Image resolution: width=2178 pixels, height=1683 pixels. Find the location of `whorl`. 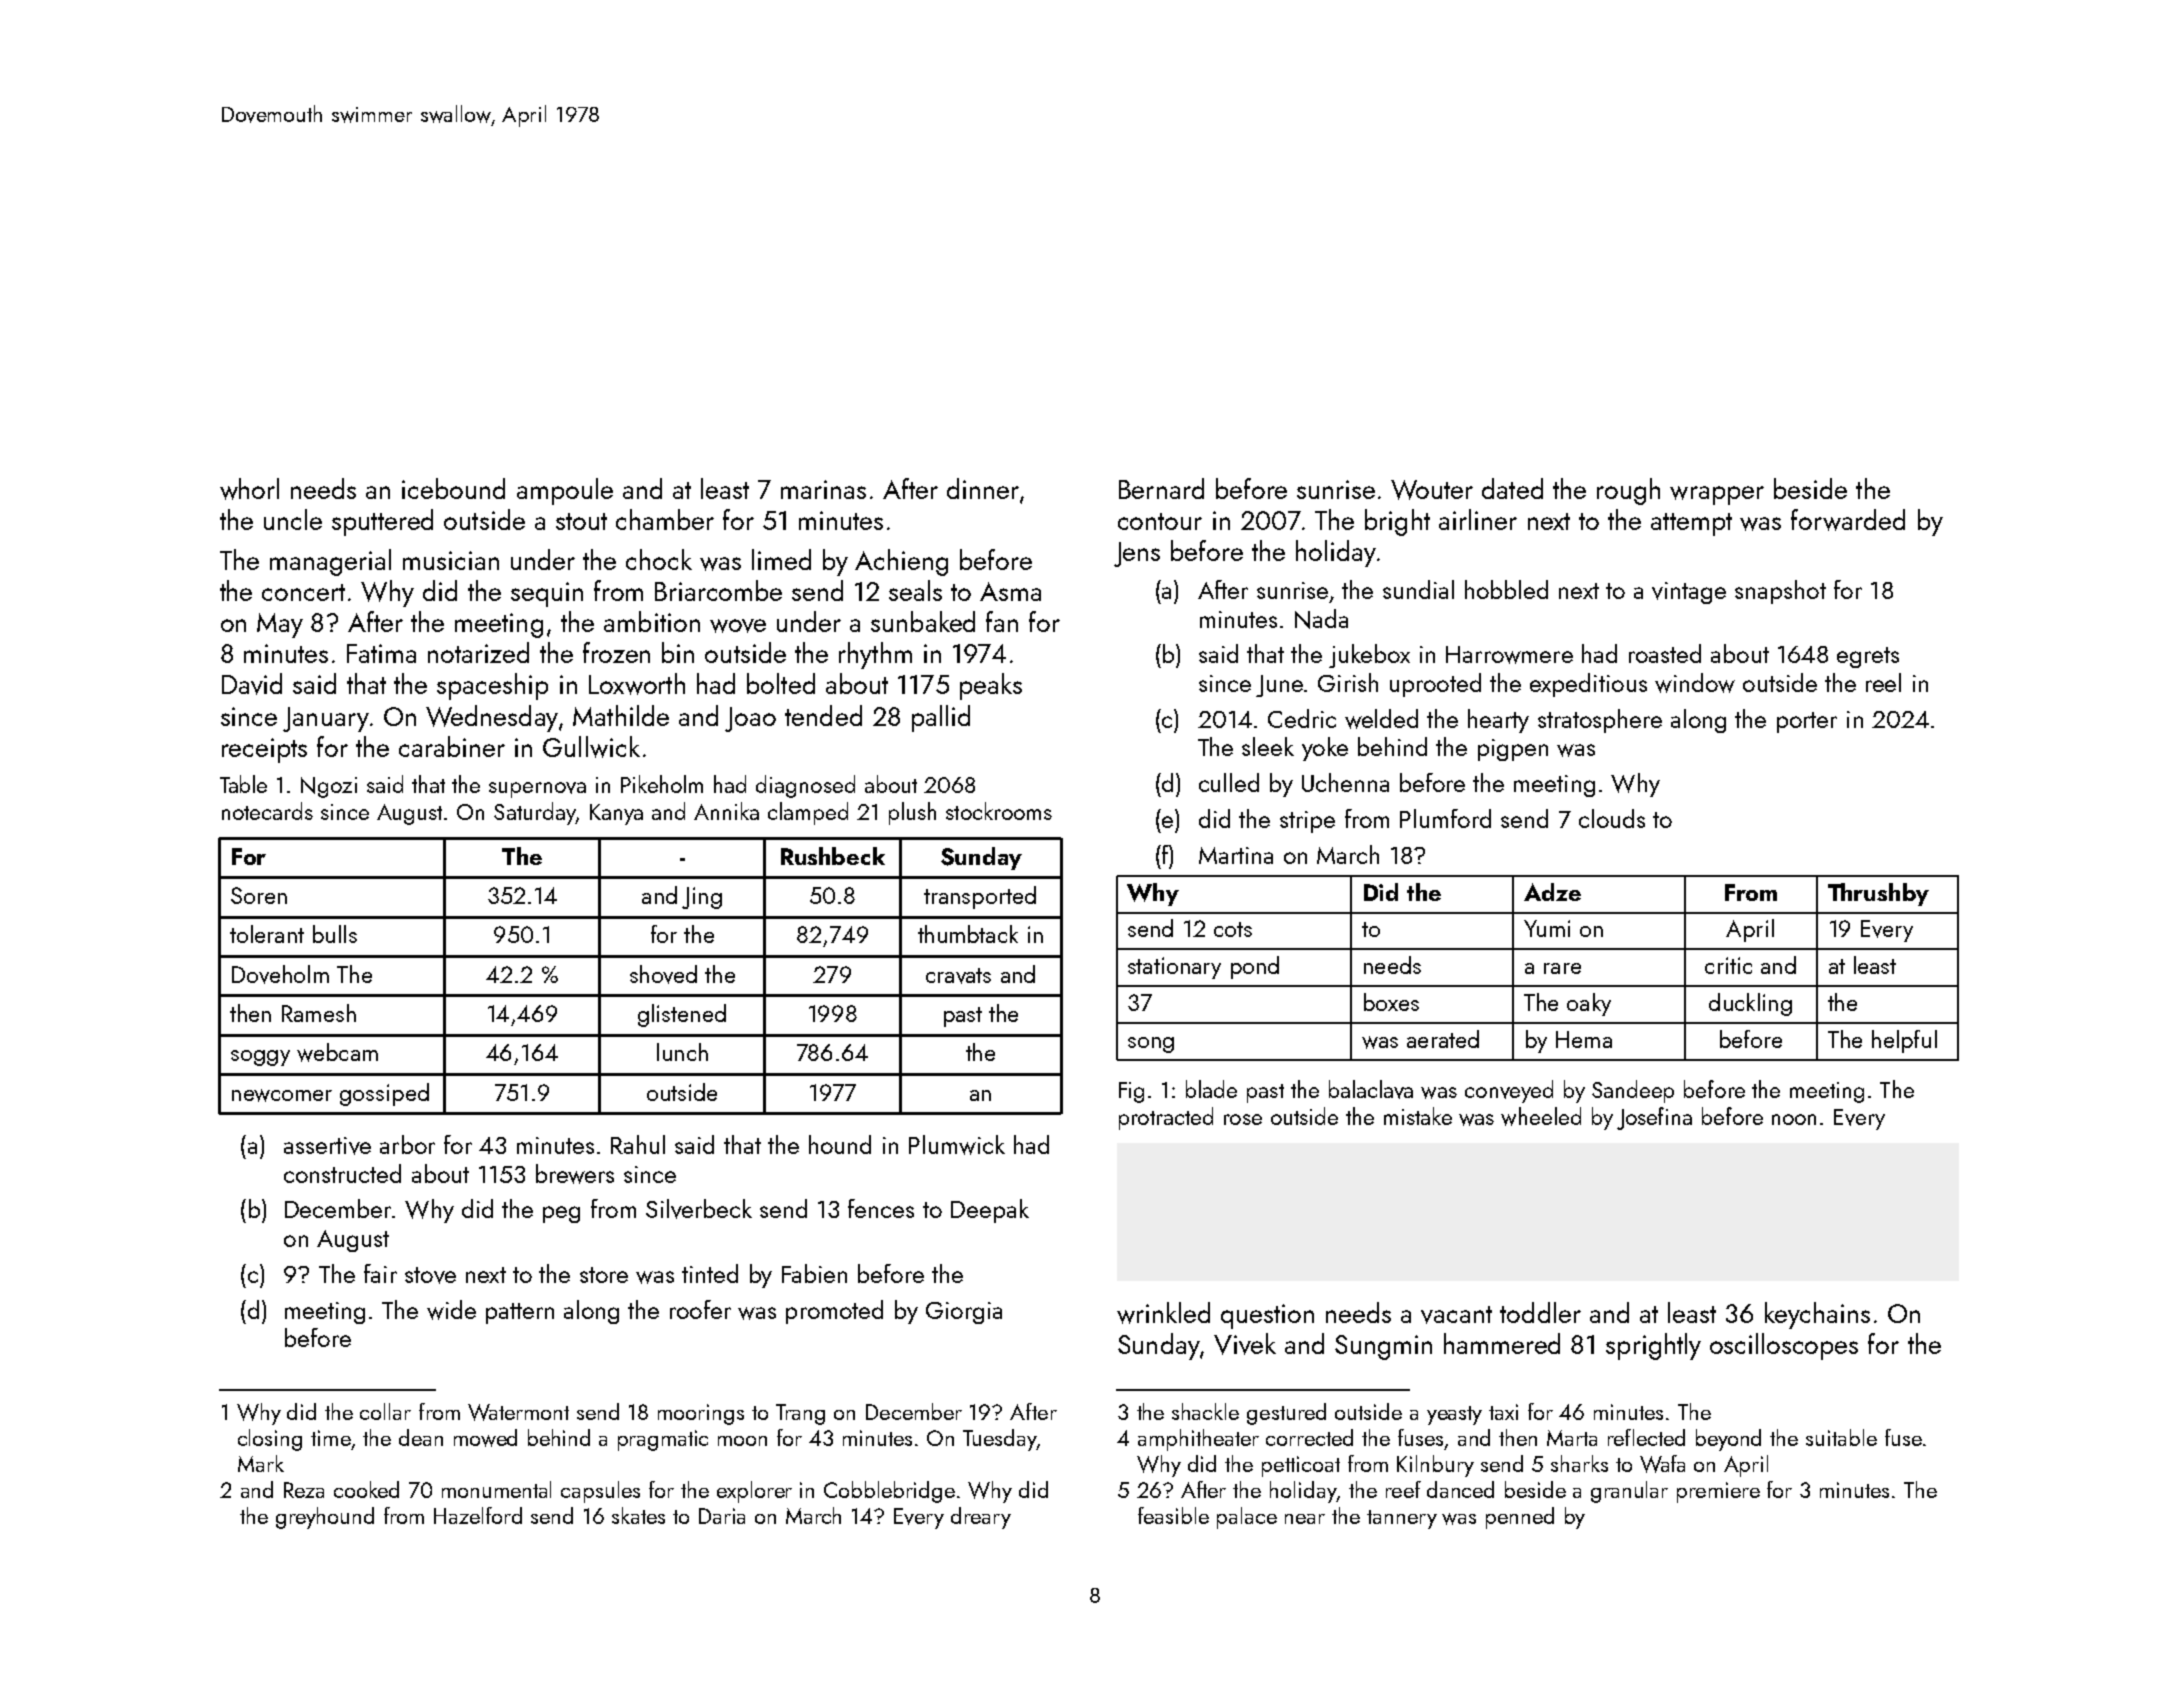

whorl is located at coordinates (249, 489).
